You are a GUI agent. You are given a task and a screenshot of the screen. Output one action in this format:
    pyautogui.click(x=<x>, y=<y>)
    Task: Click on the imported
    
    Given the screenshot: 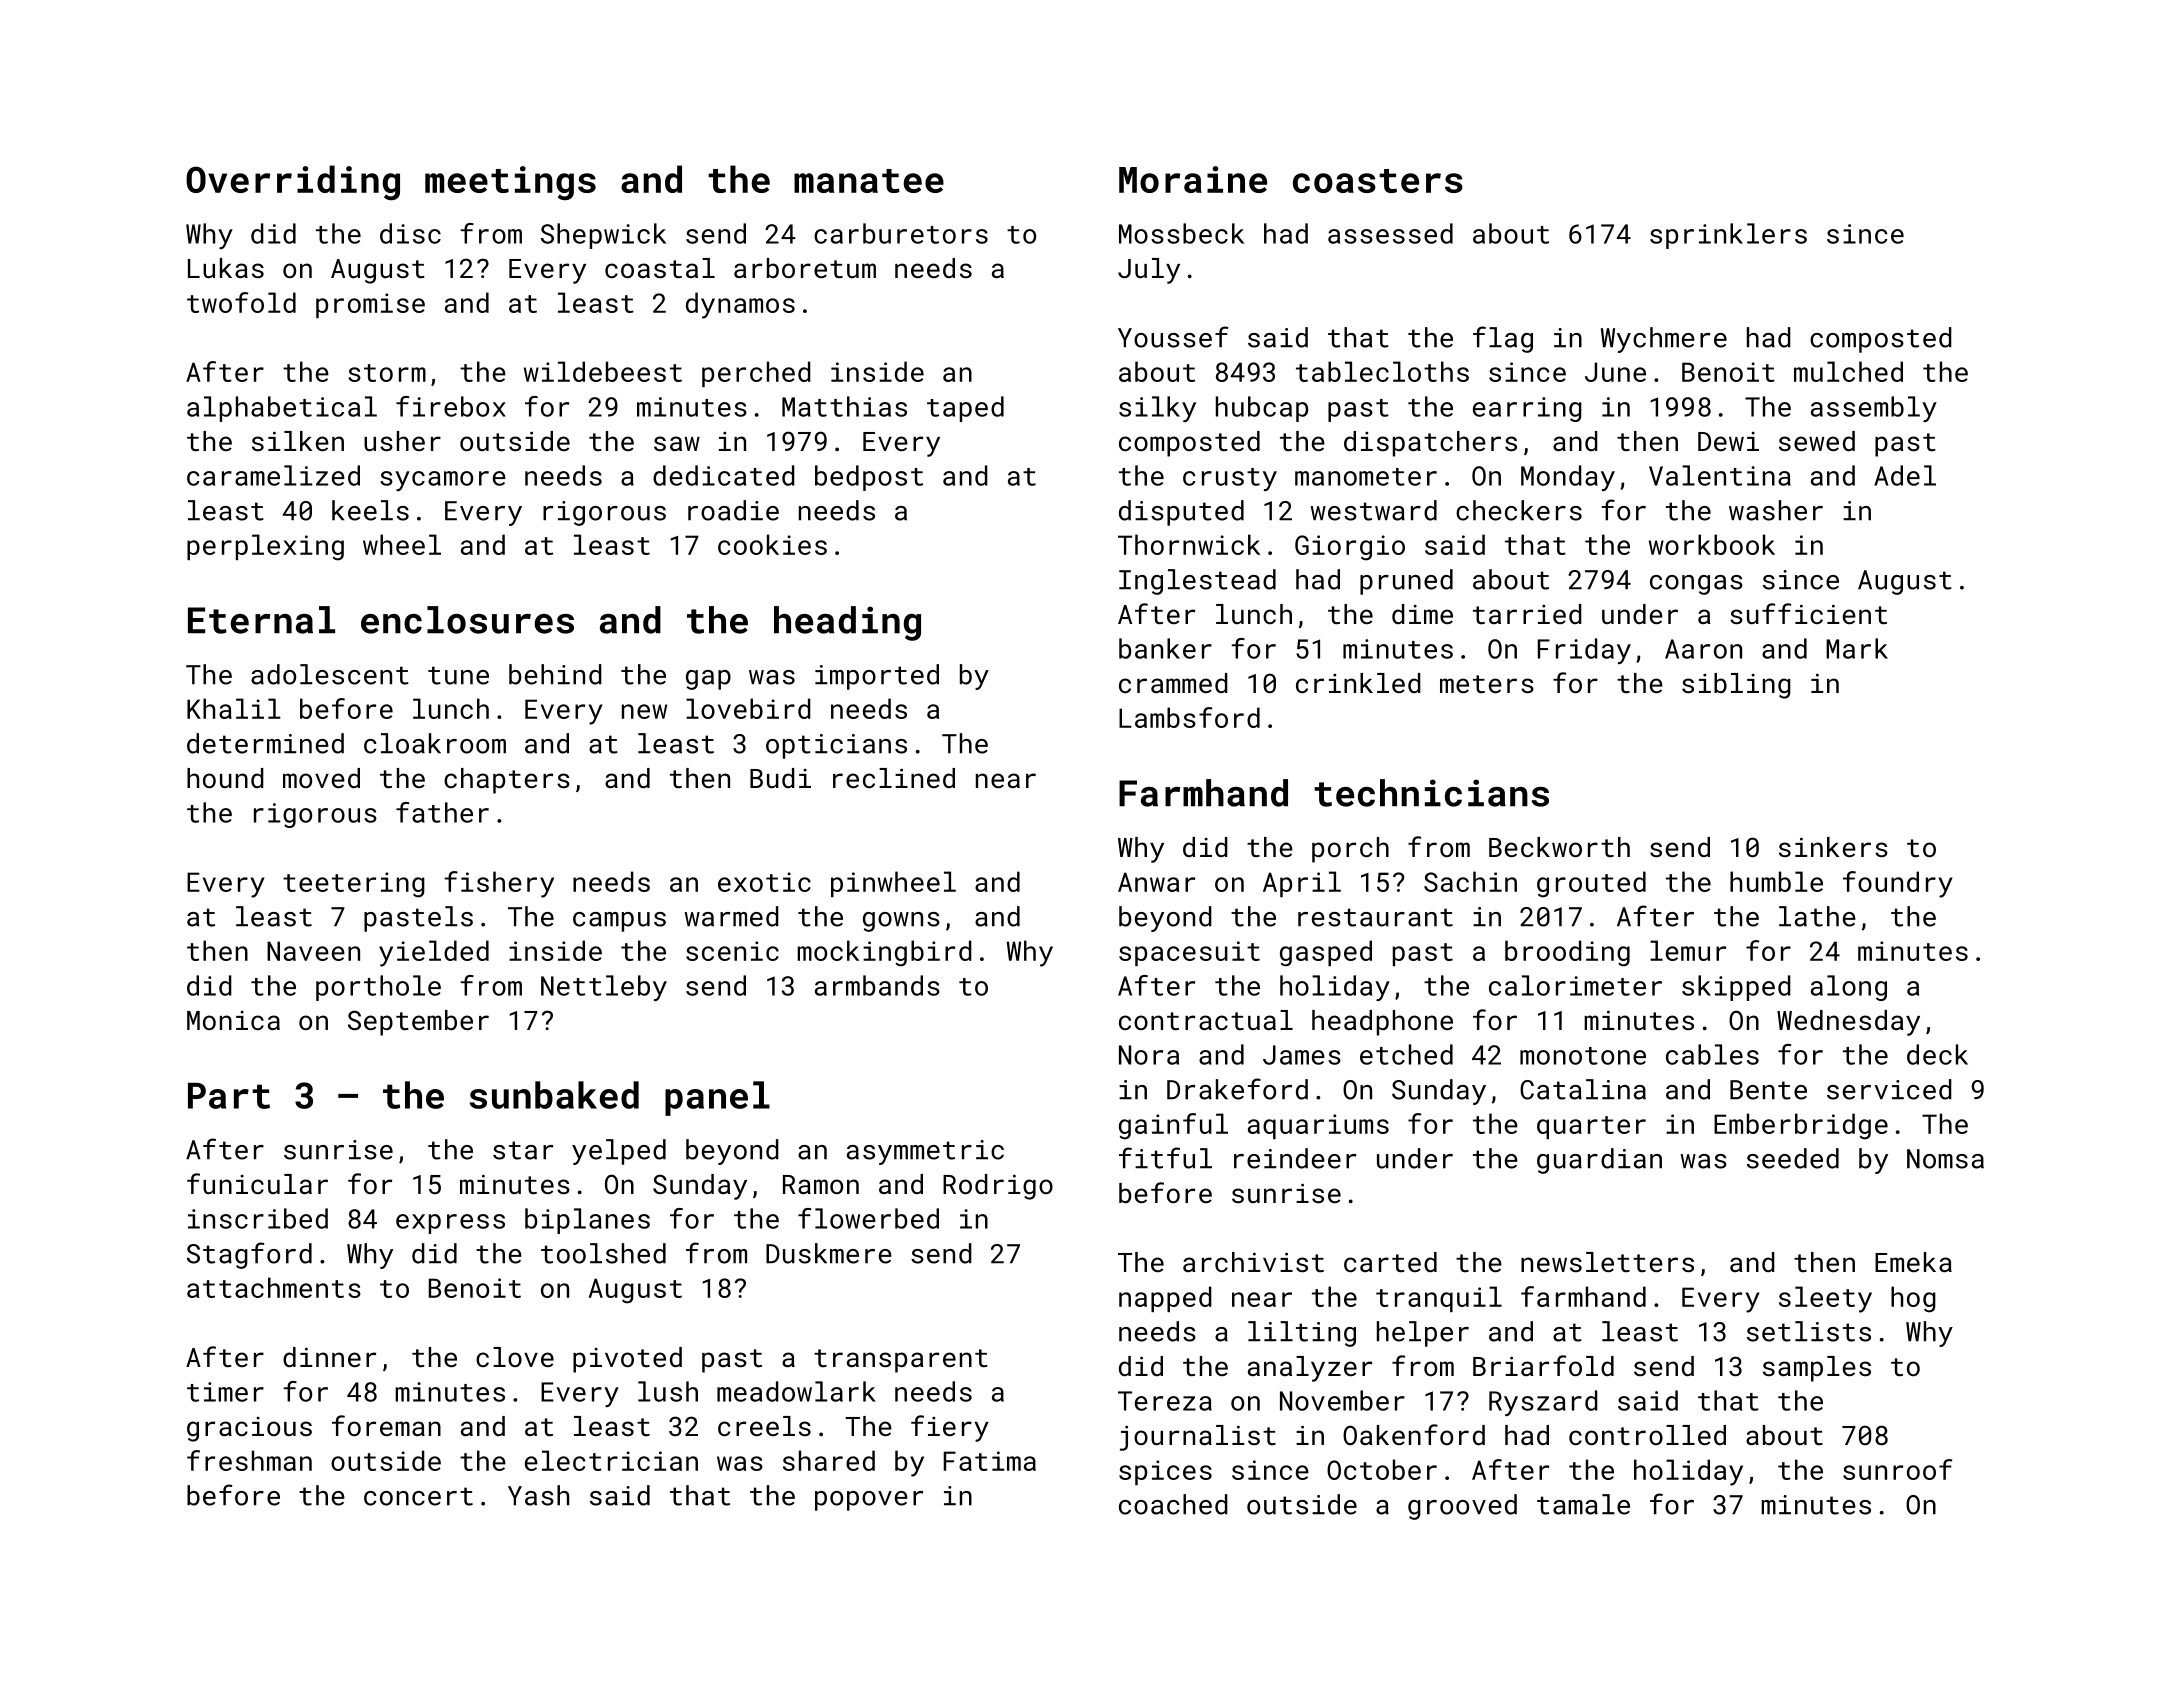 What is the action you would take?
    pyautogui.click(x=877, y=677)
